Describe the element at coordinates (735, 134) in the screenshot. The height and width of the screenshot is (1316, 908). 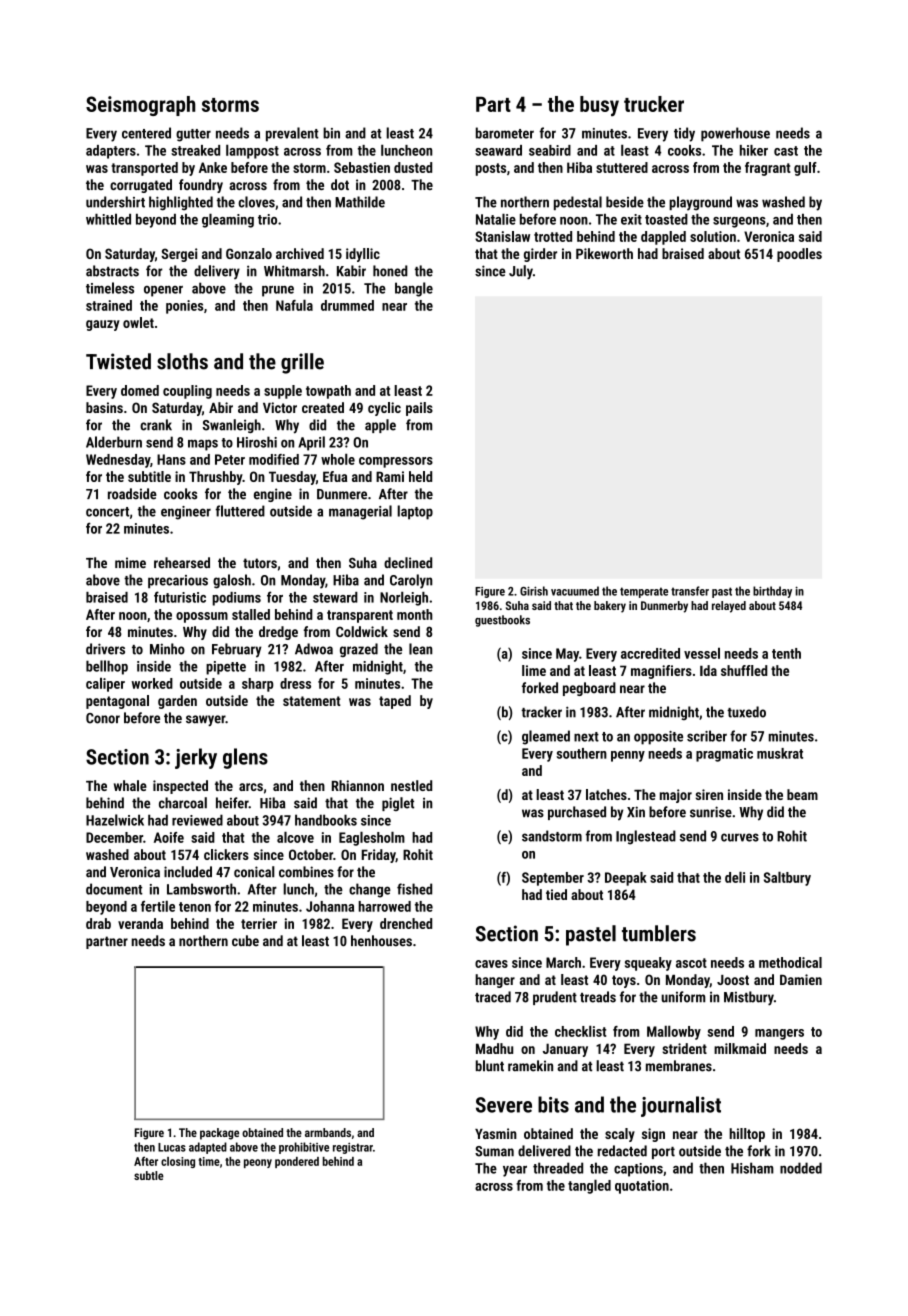
I see `powerhouse` at that location.
